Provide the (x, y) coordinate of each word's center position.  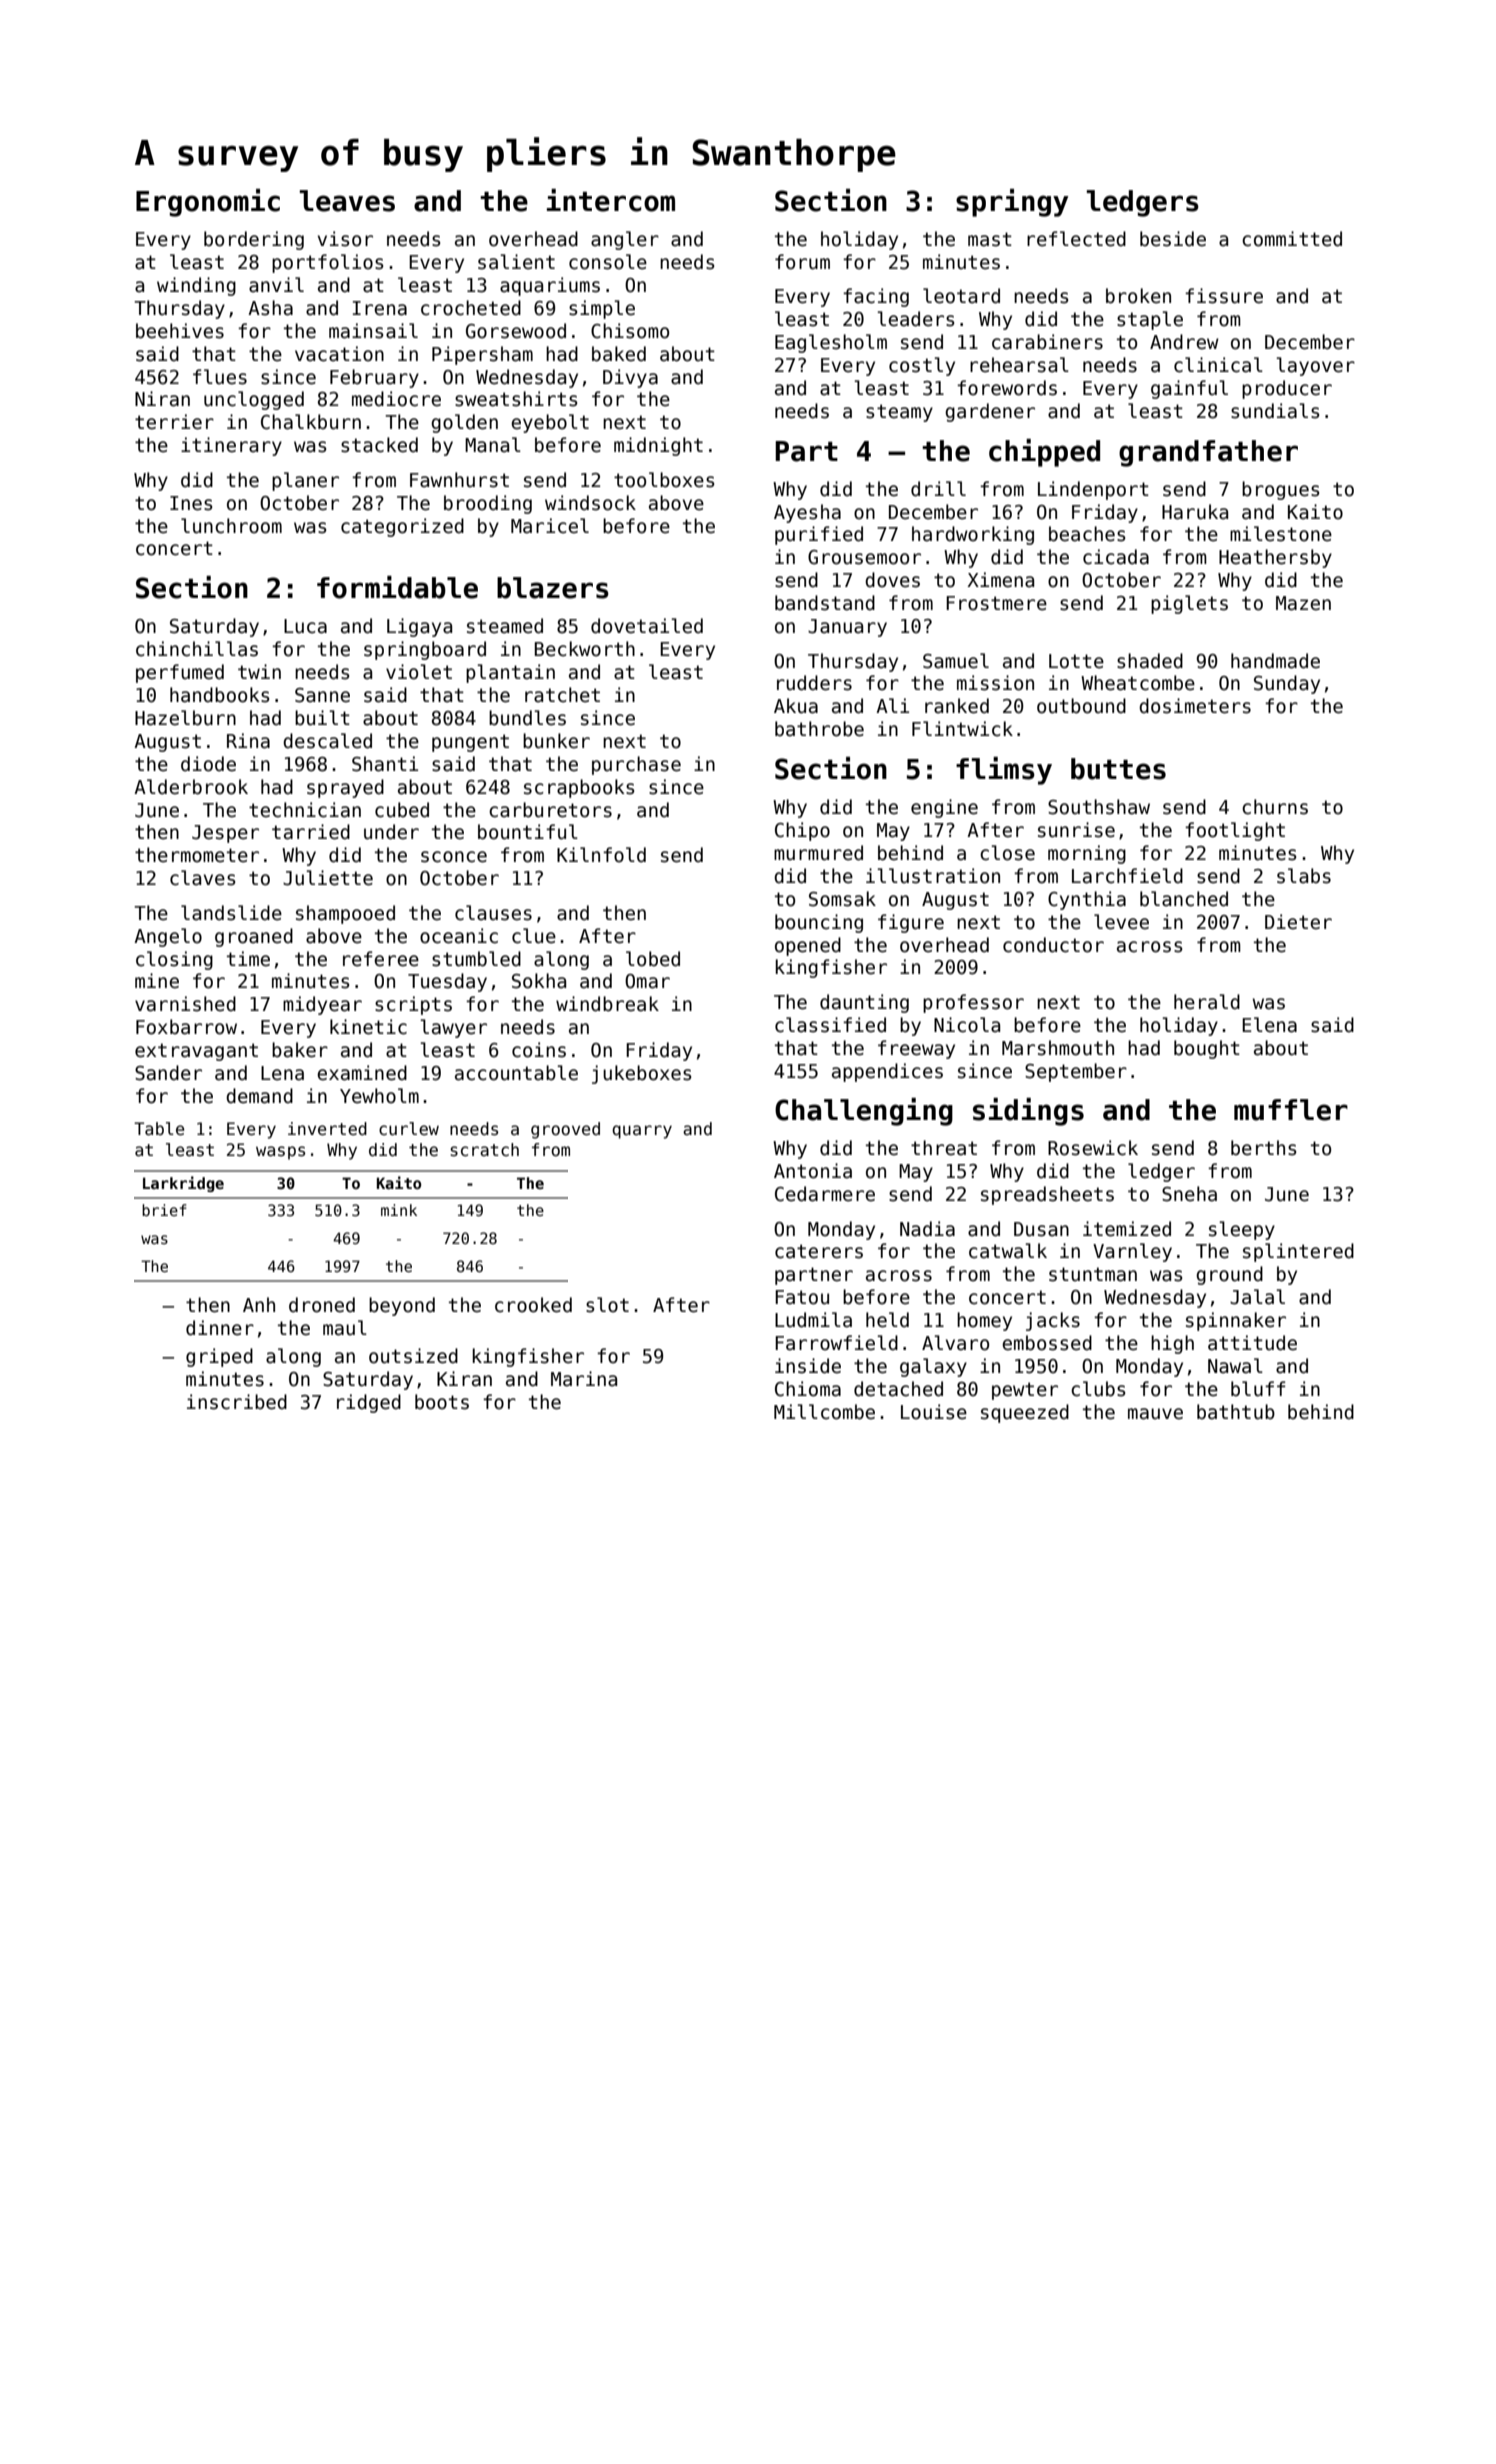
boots (442, 1402)
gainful (1189, 389)
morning (1087, 854)
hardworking (973, 535)
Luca (305, 626)
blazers (553, 588)
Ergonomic (208, 203)
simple (602, 309)
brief (164, 1210)
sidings (1028, 1112)
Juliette (328, 878)
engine (944, 808)
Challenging (864, 1112)
